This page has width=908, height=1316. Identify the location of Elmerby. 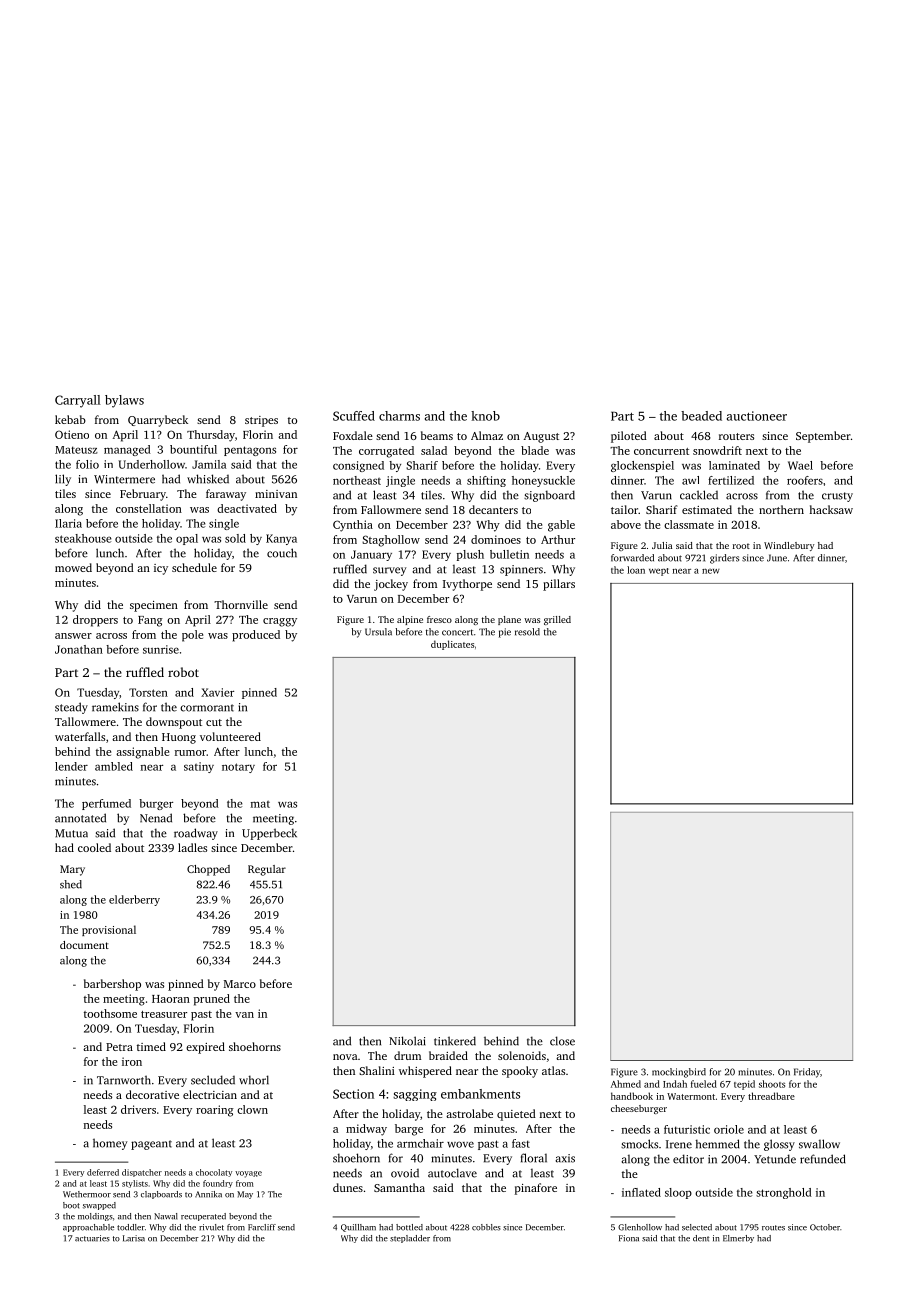
(738, 1239).
